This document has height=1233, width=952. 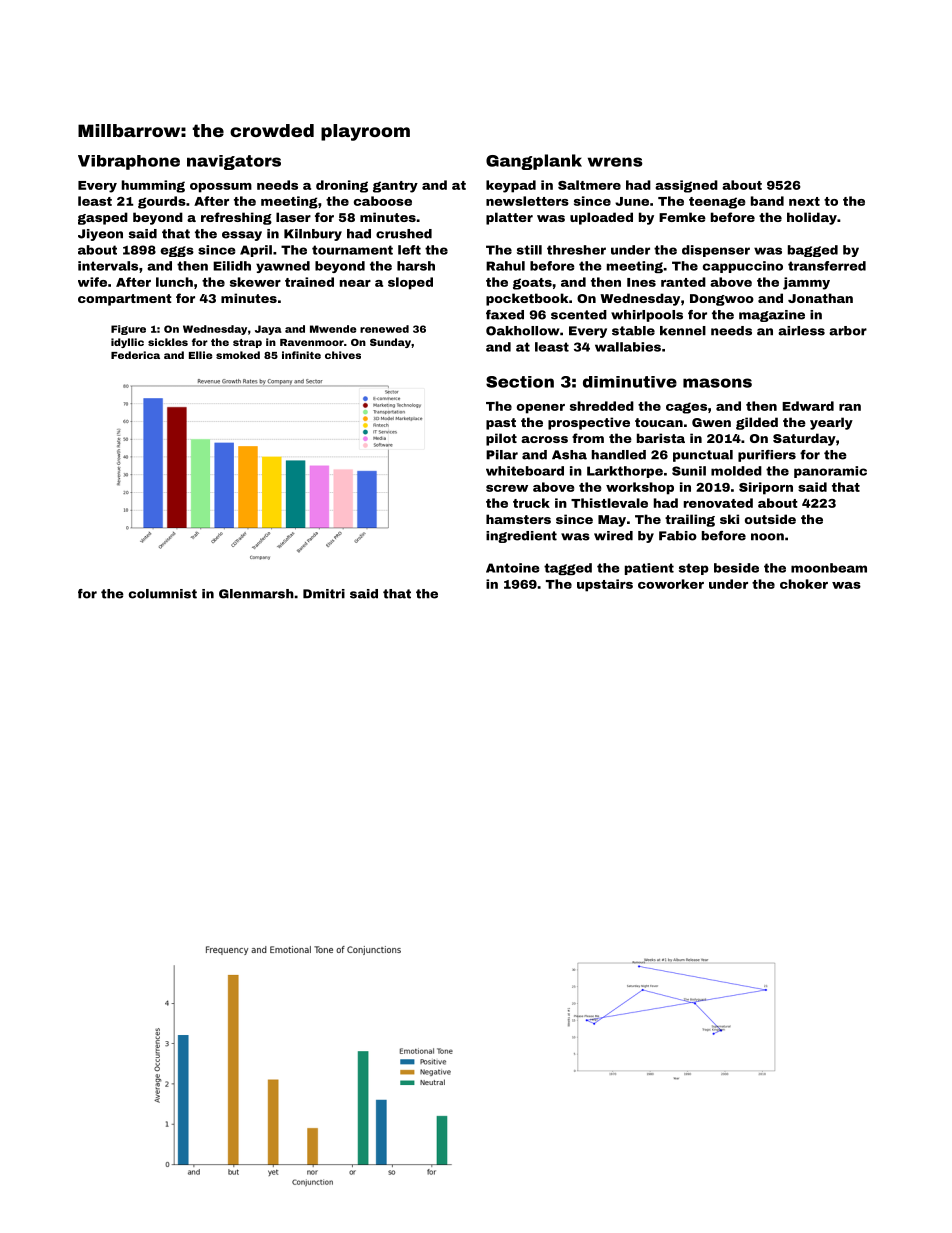 I want to click on harsh, so click(x=416, y=266).
